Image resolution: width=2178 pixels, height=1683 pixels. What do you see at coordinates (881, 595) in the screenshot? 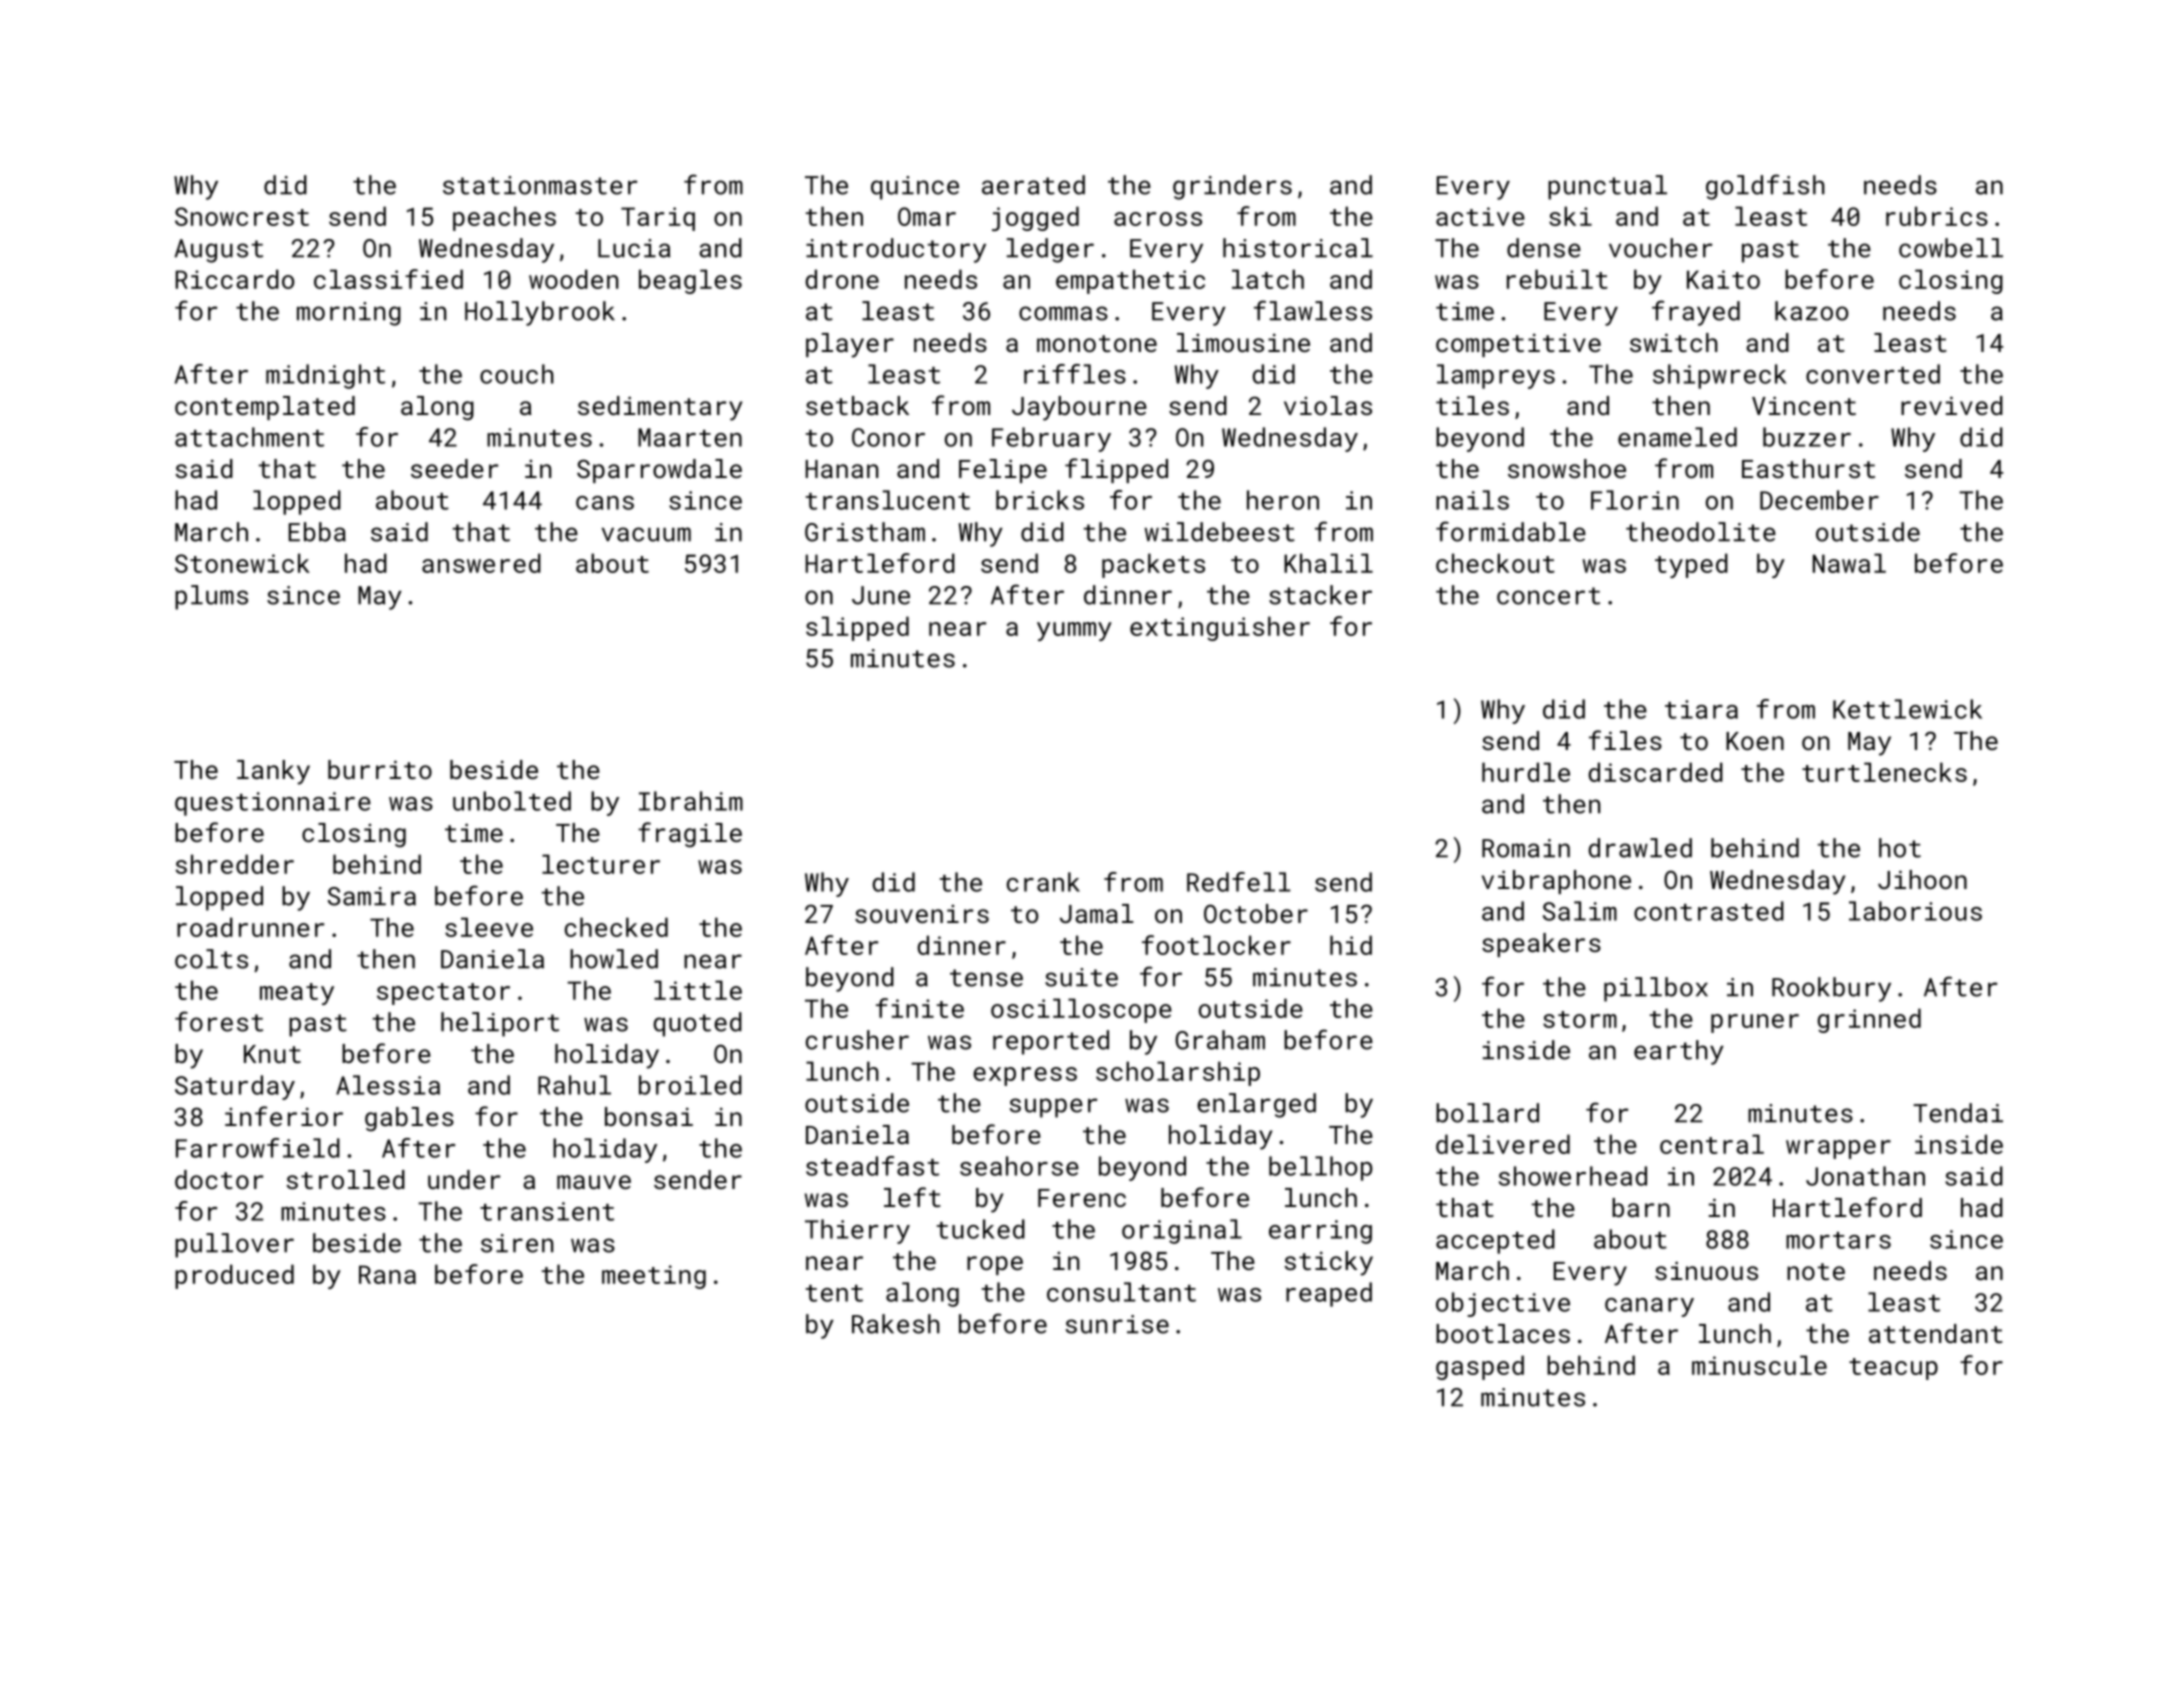
I see `June` at bounding box center [881, 595].
